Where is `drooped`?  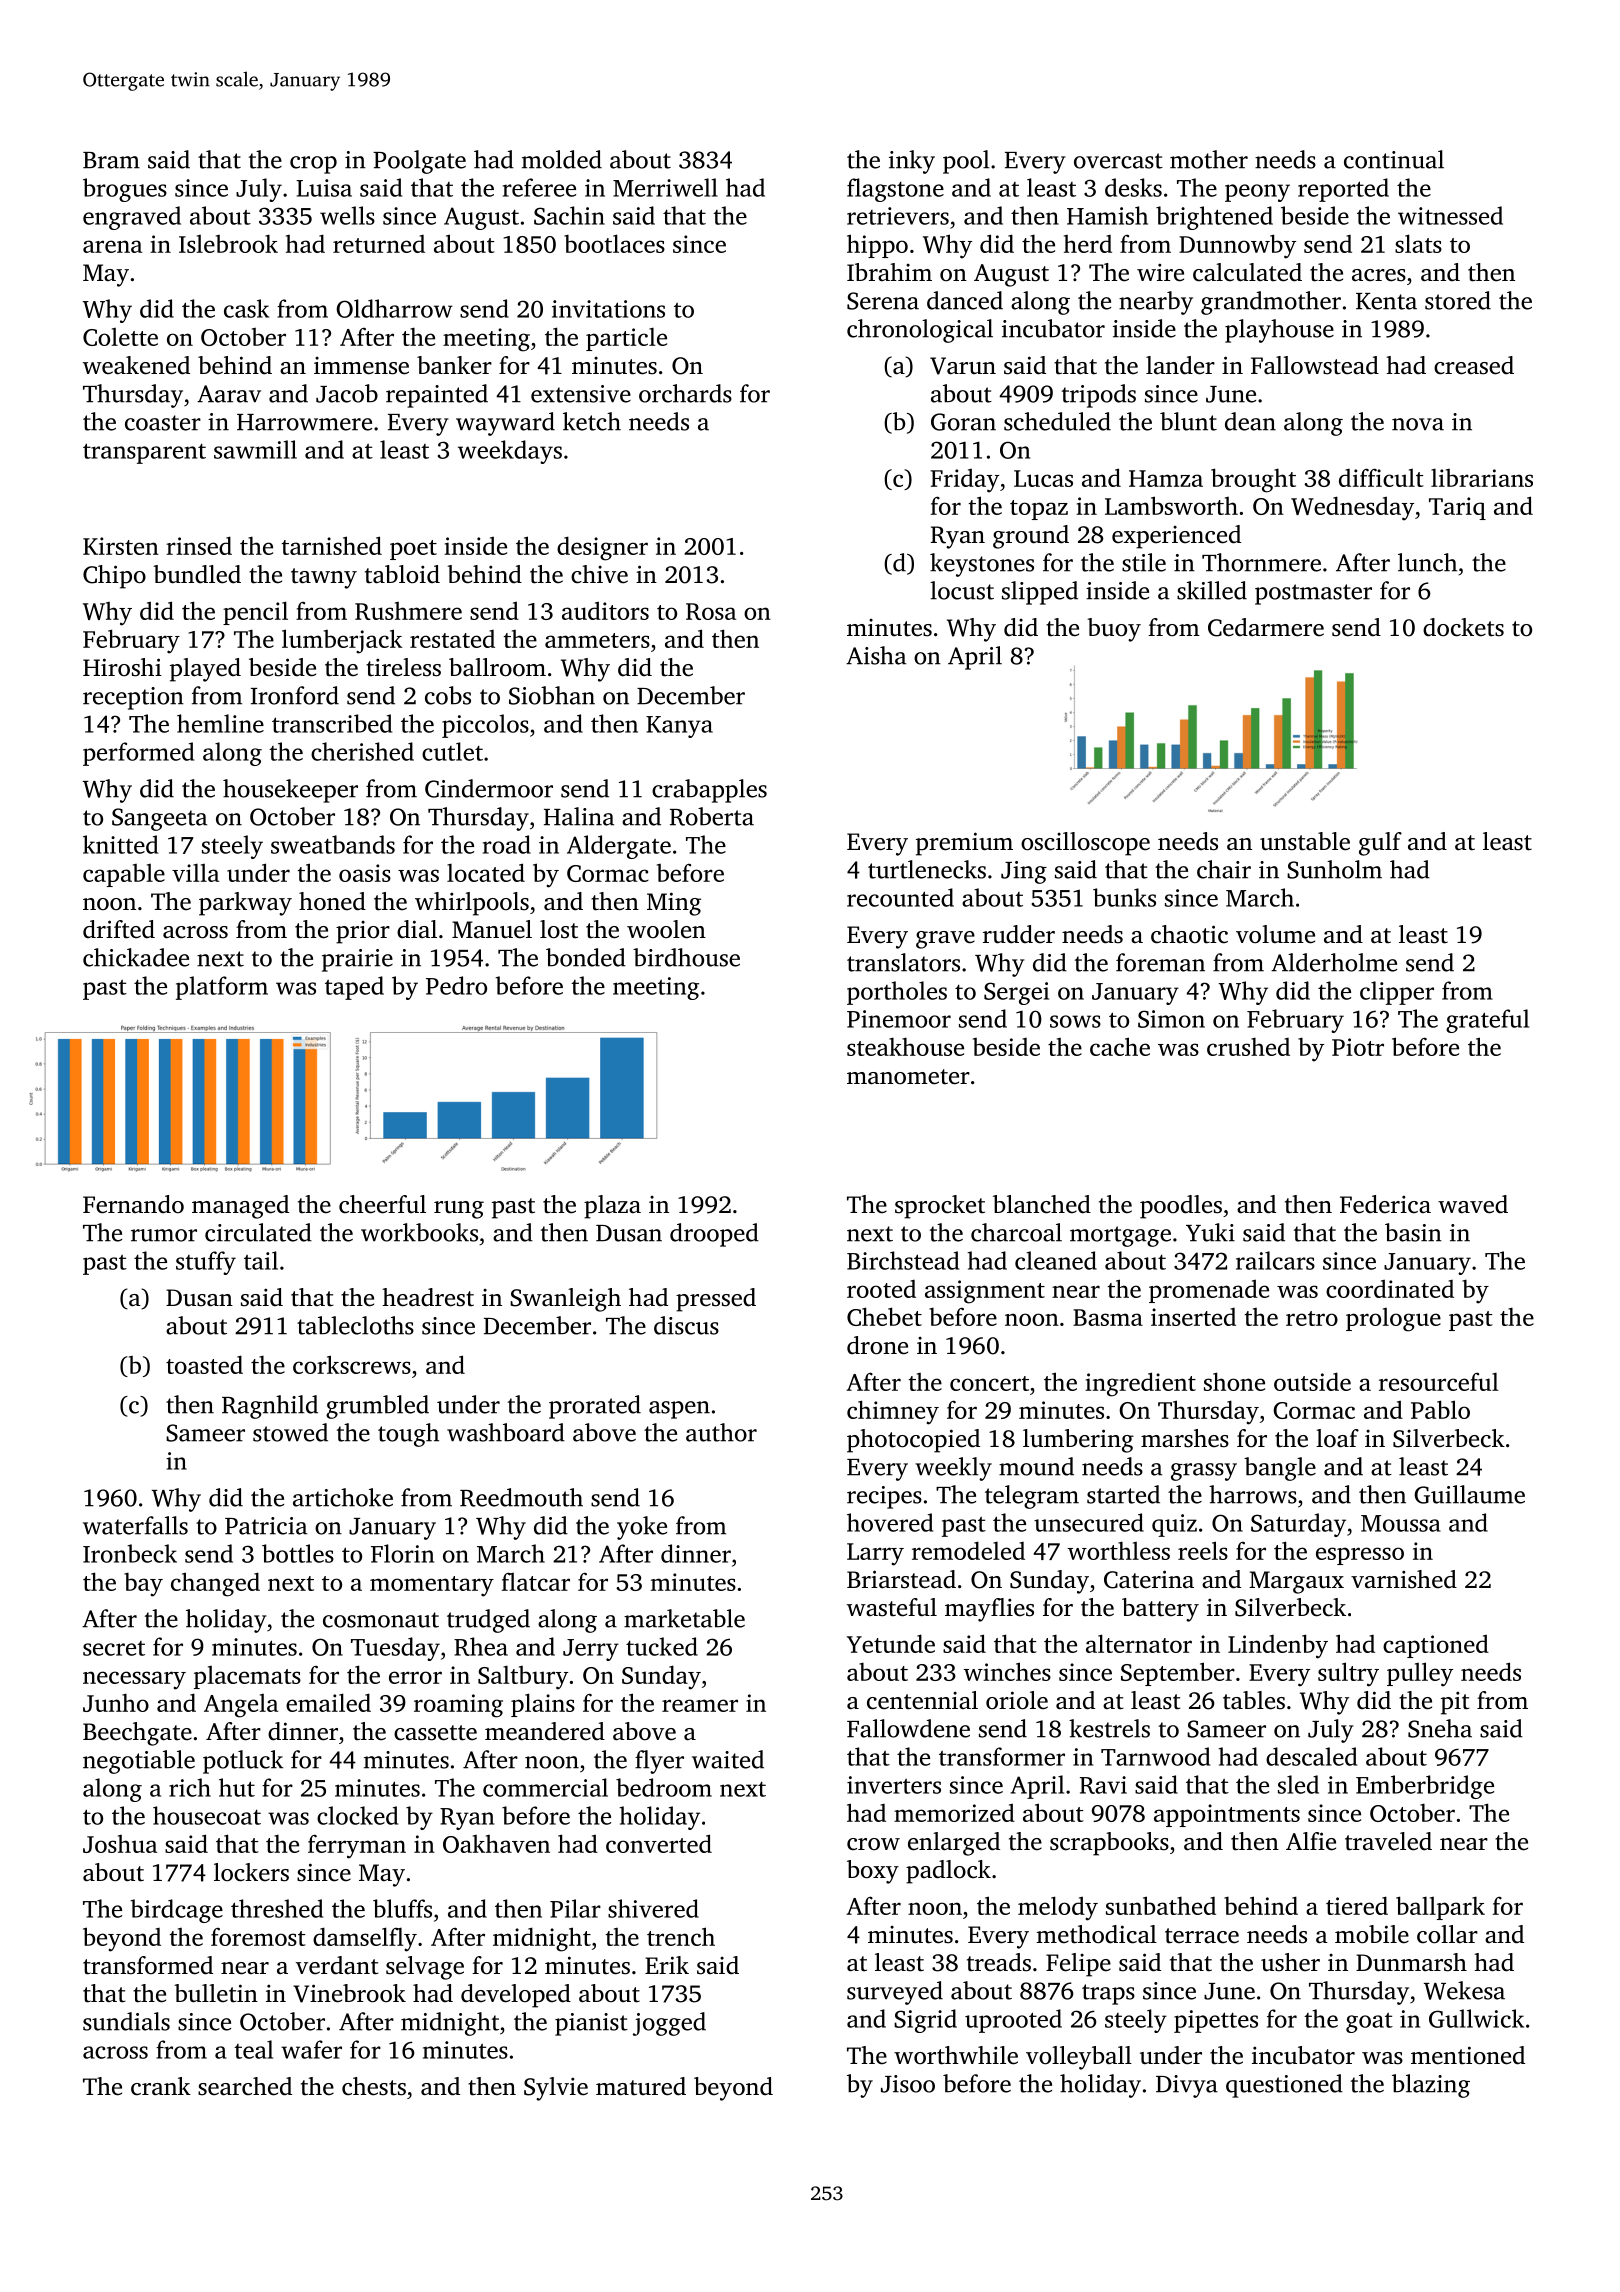 drooped is located at coordinates (714, 1235).
